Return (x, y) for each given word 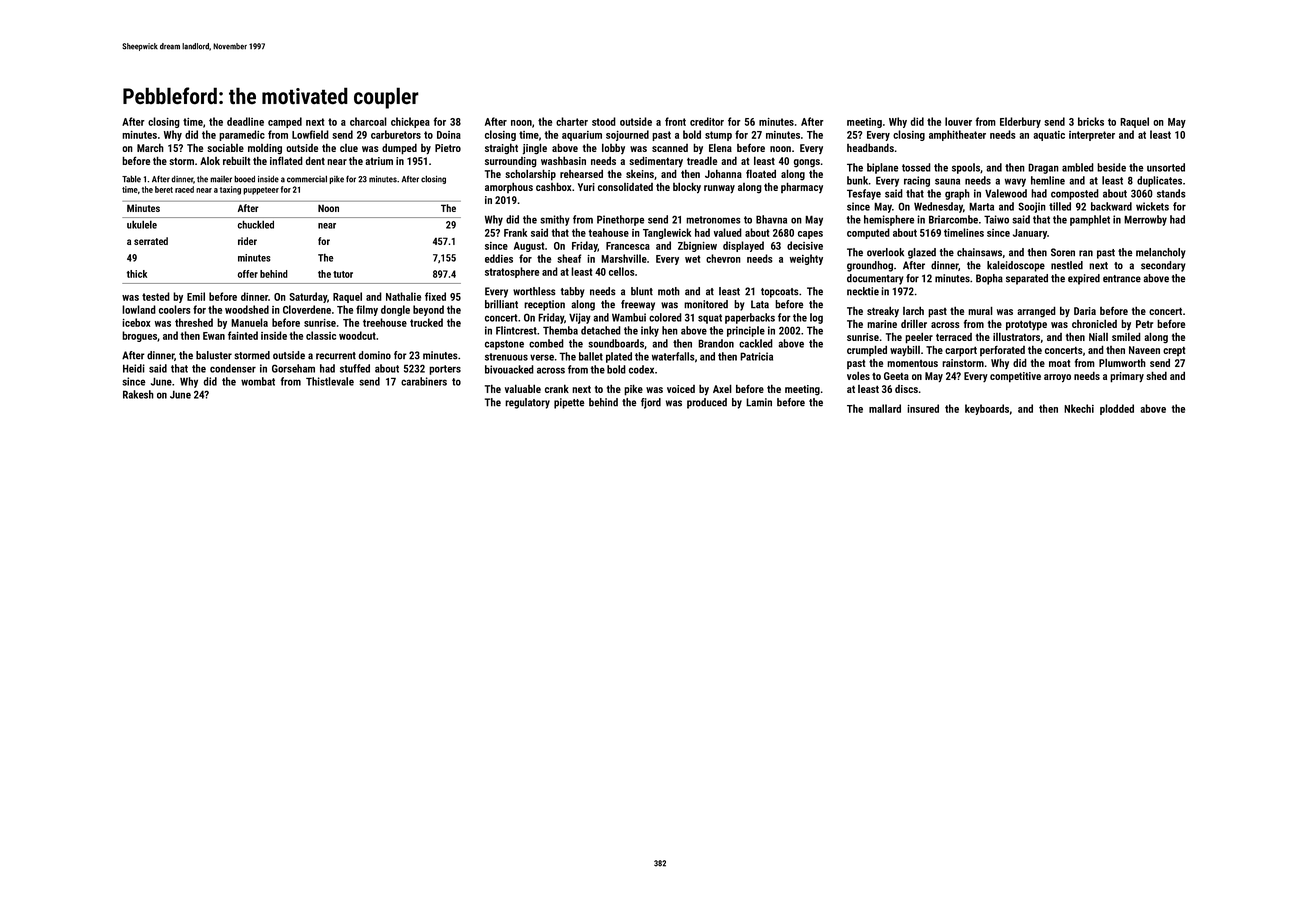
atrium (379, 161)
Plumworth (1122, 362)
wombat (258, 381)
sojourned (627, 135)
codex (641, 369)
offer (248, 274)
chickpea (410, 122)
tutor (343, 274)
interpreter (1092, 136)
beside (1111, 167)
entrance (1122, 279)
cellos (621, 271)
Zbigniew (697, 246)
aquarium (582, 136)
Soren (1063, 252)
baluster (214, 355)
